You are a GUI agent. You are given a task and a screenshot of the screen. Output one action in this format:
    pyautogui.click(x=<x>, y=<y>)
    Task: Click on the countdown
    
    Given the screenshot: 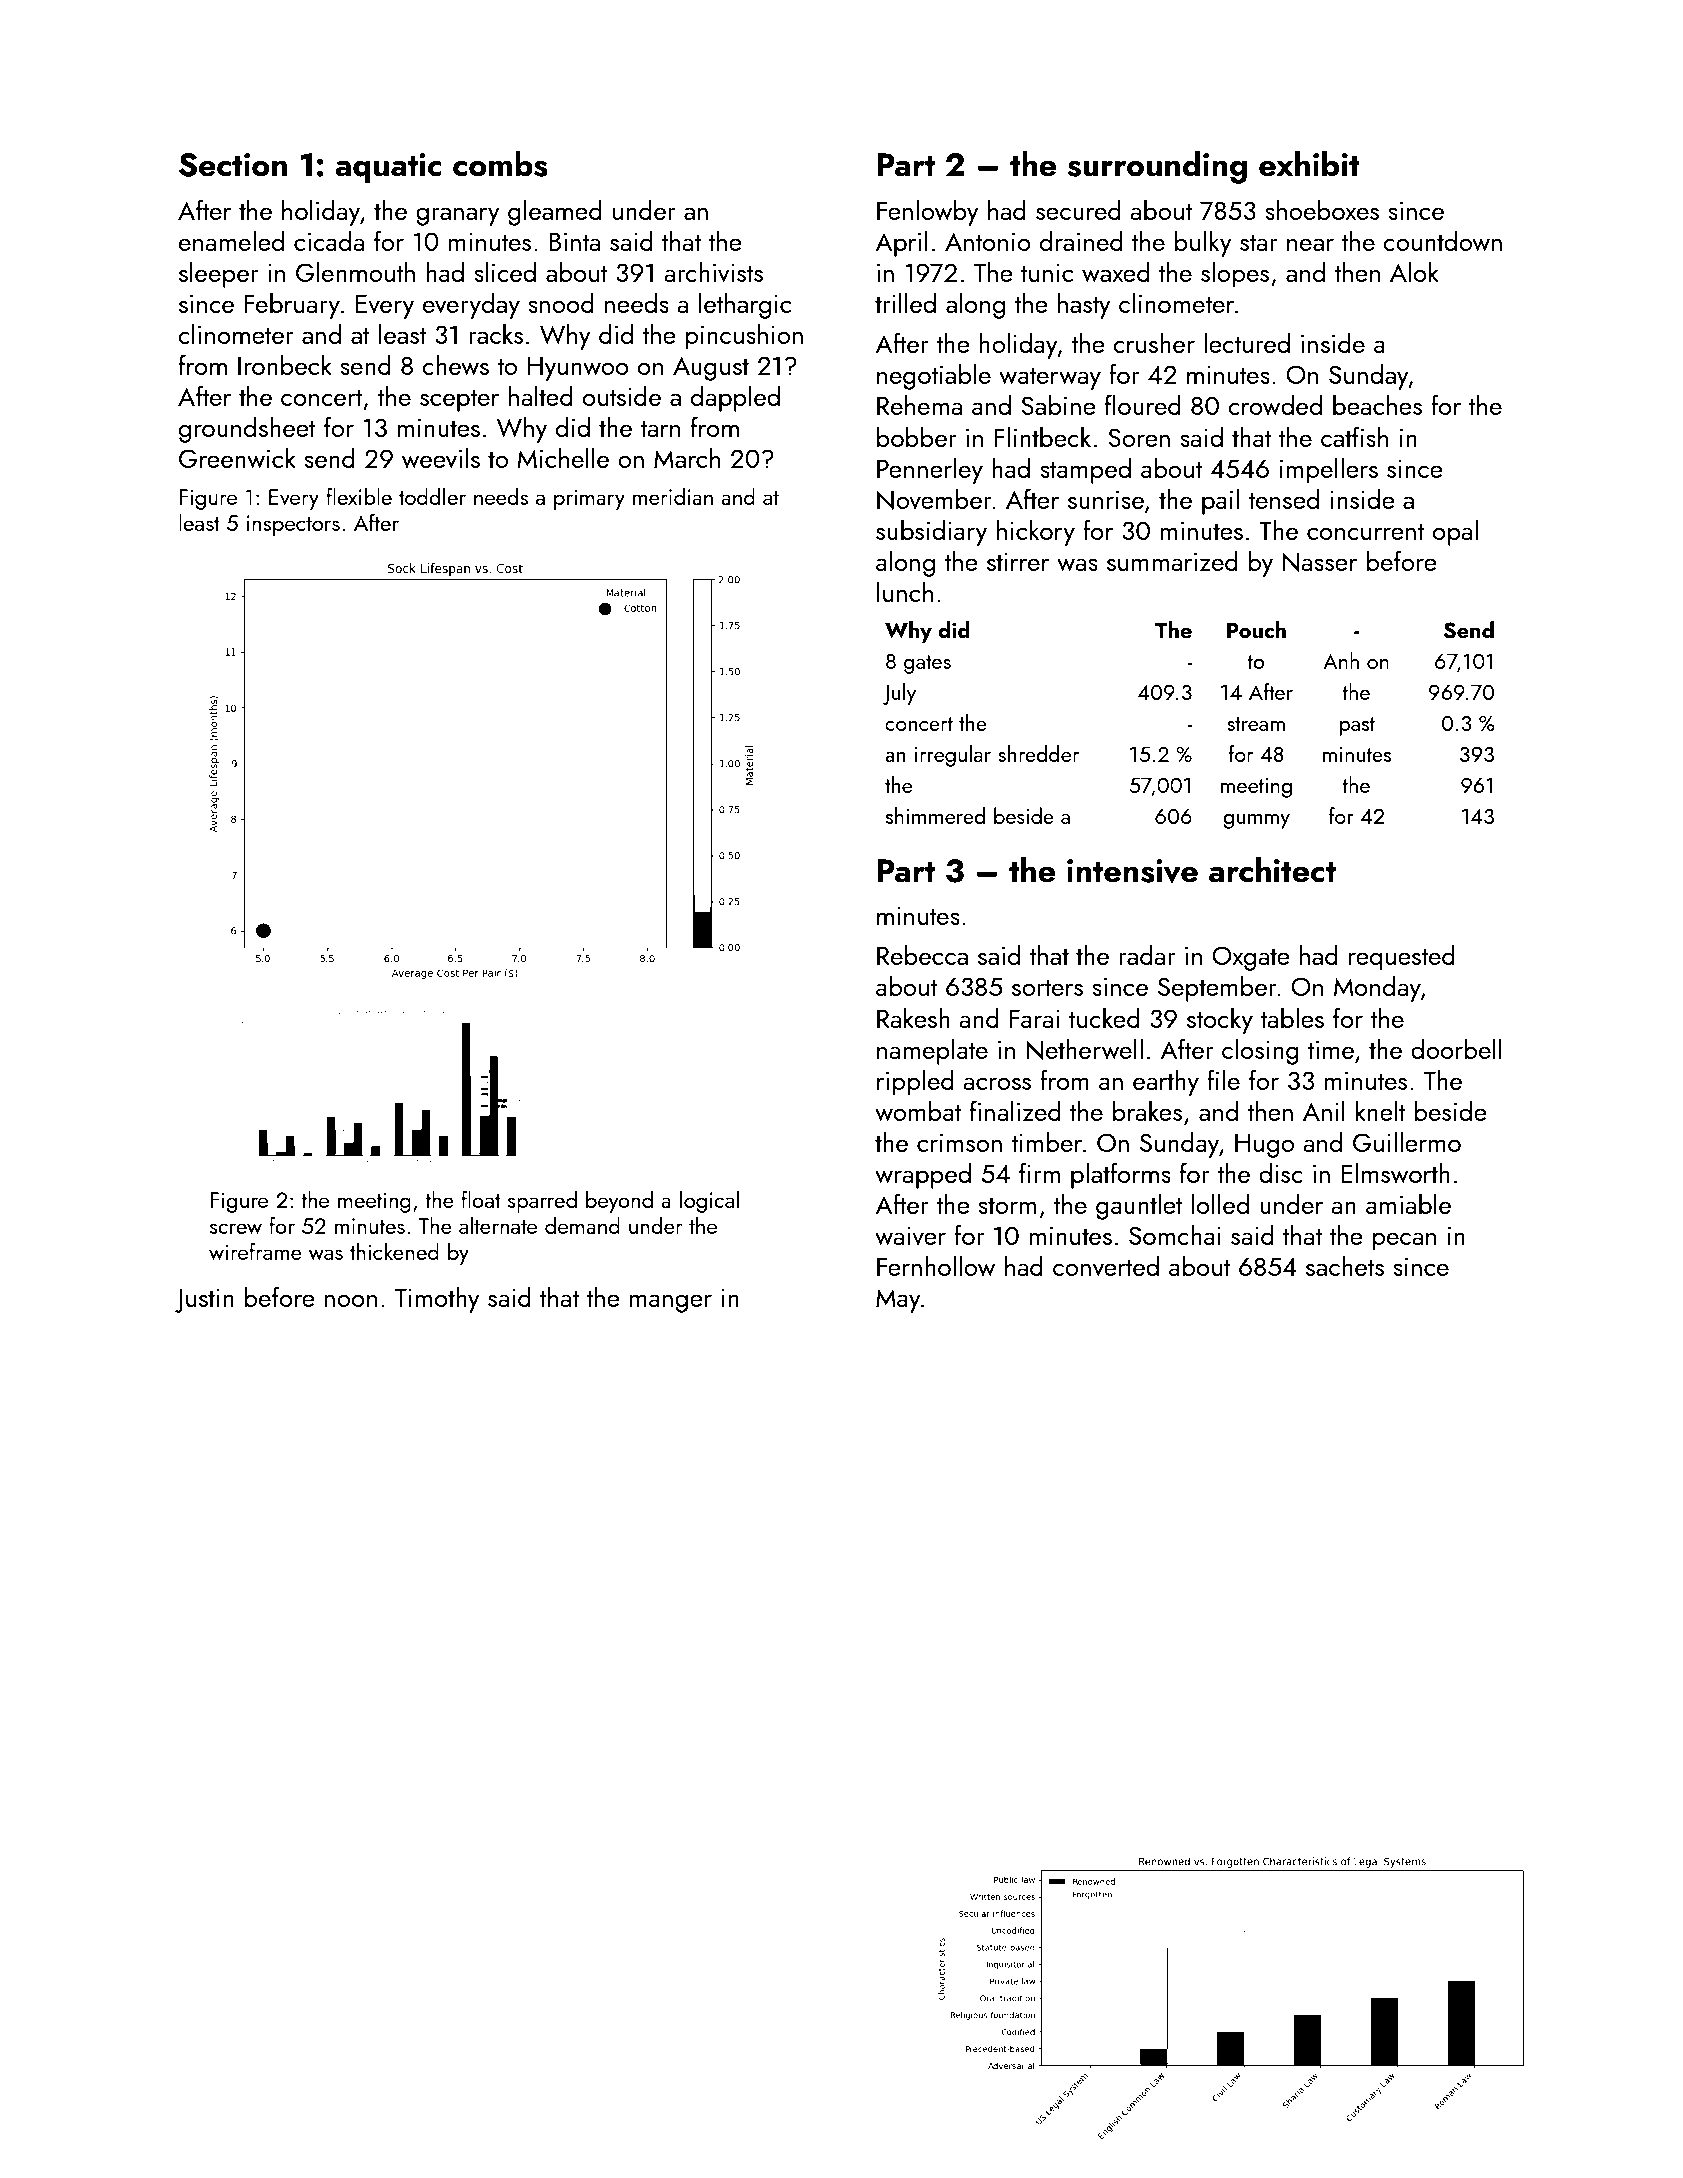 What is the action you would take?
    pyautogui.click(x=1442, y=240)
